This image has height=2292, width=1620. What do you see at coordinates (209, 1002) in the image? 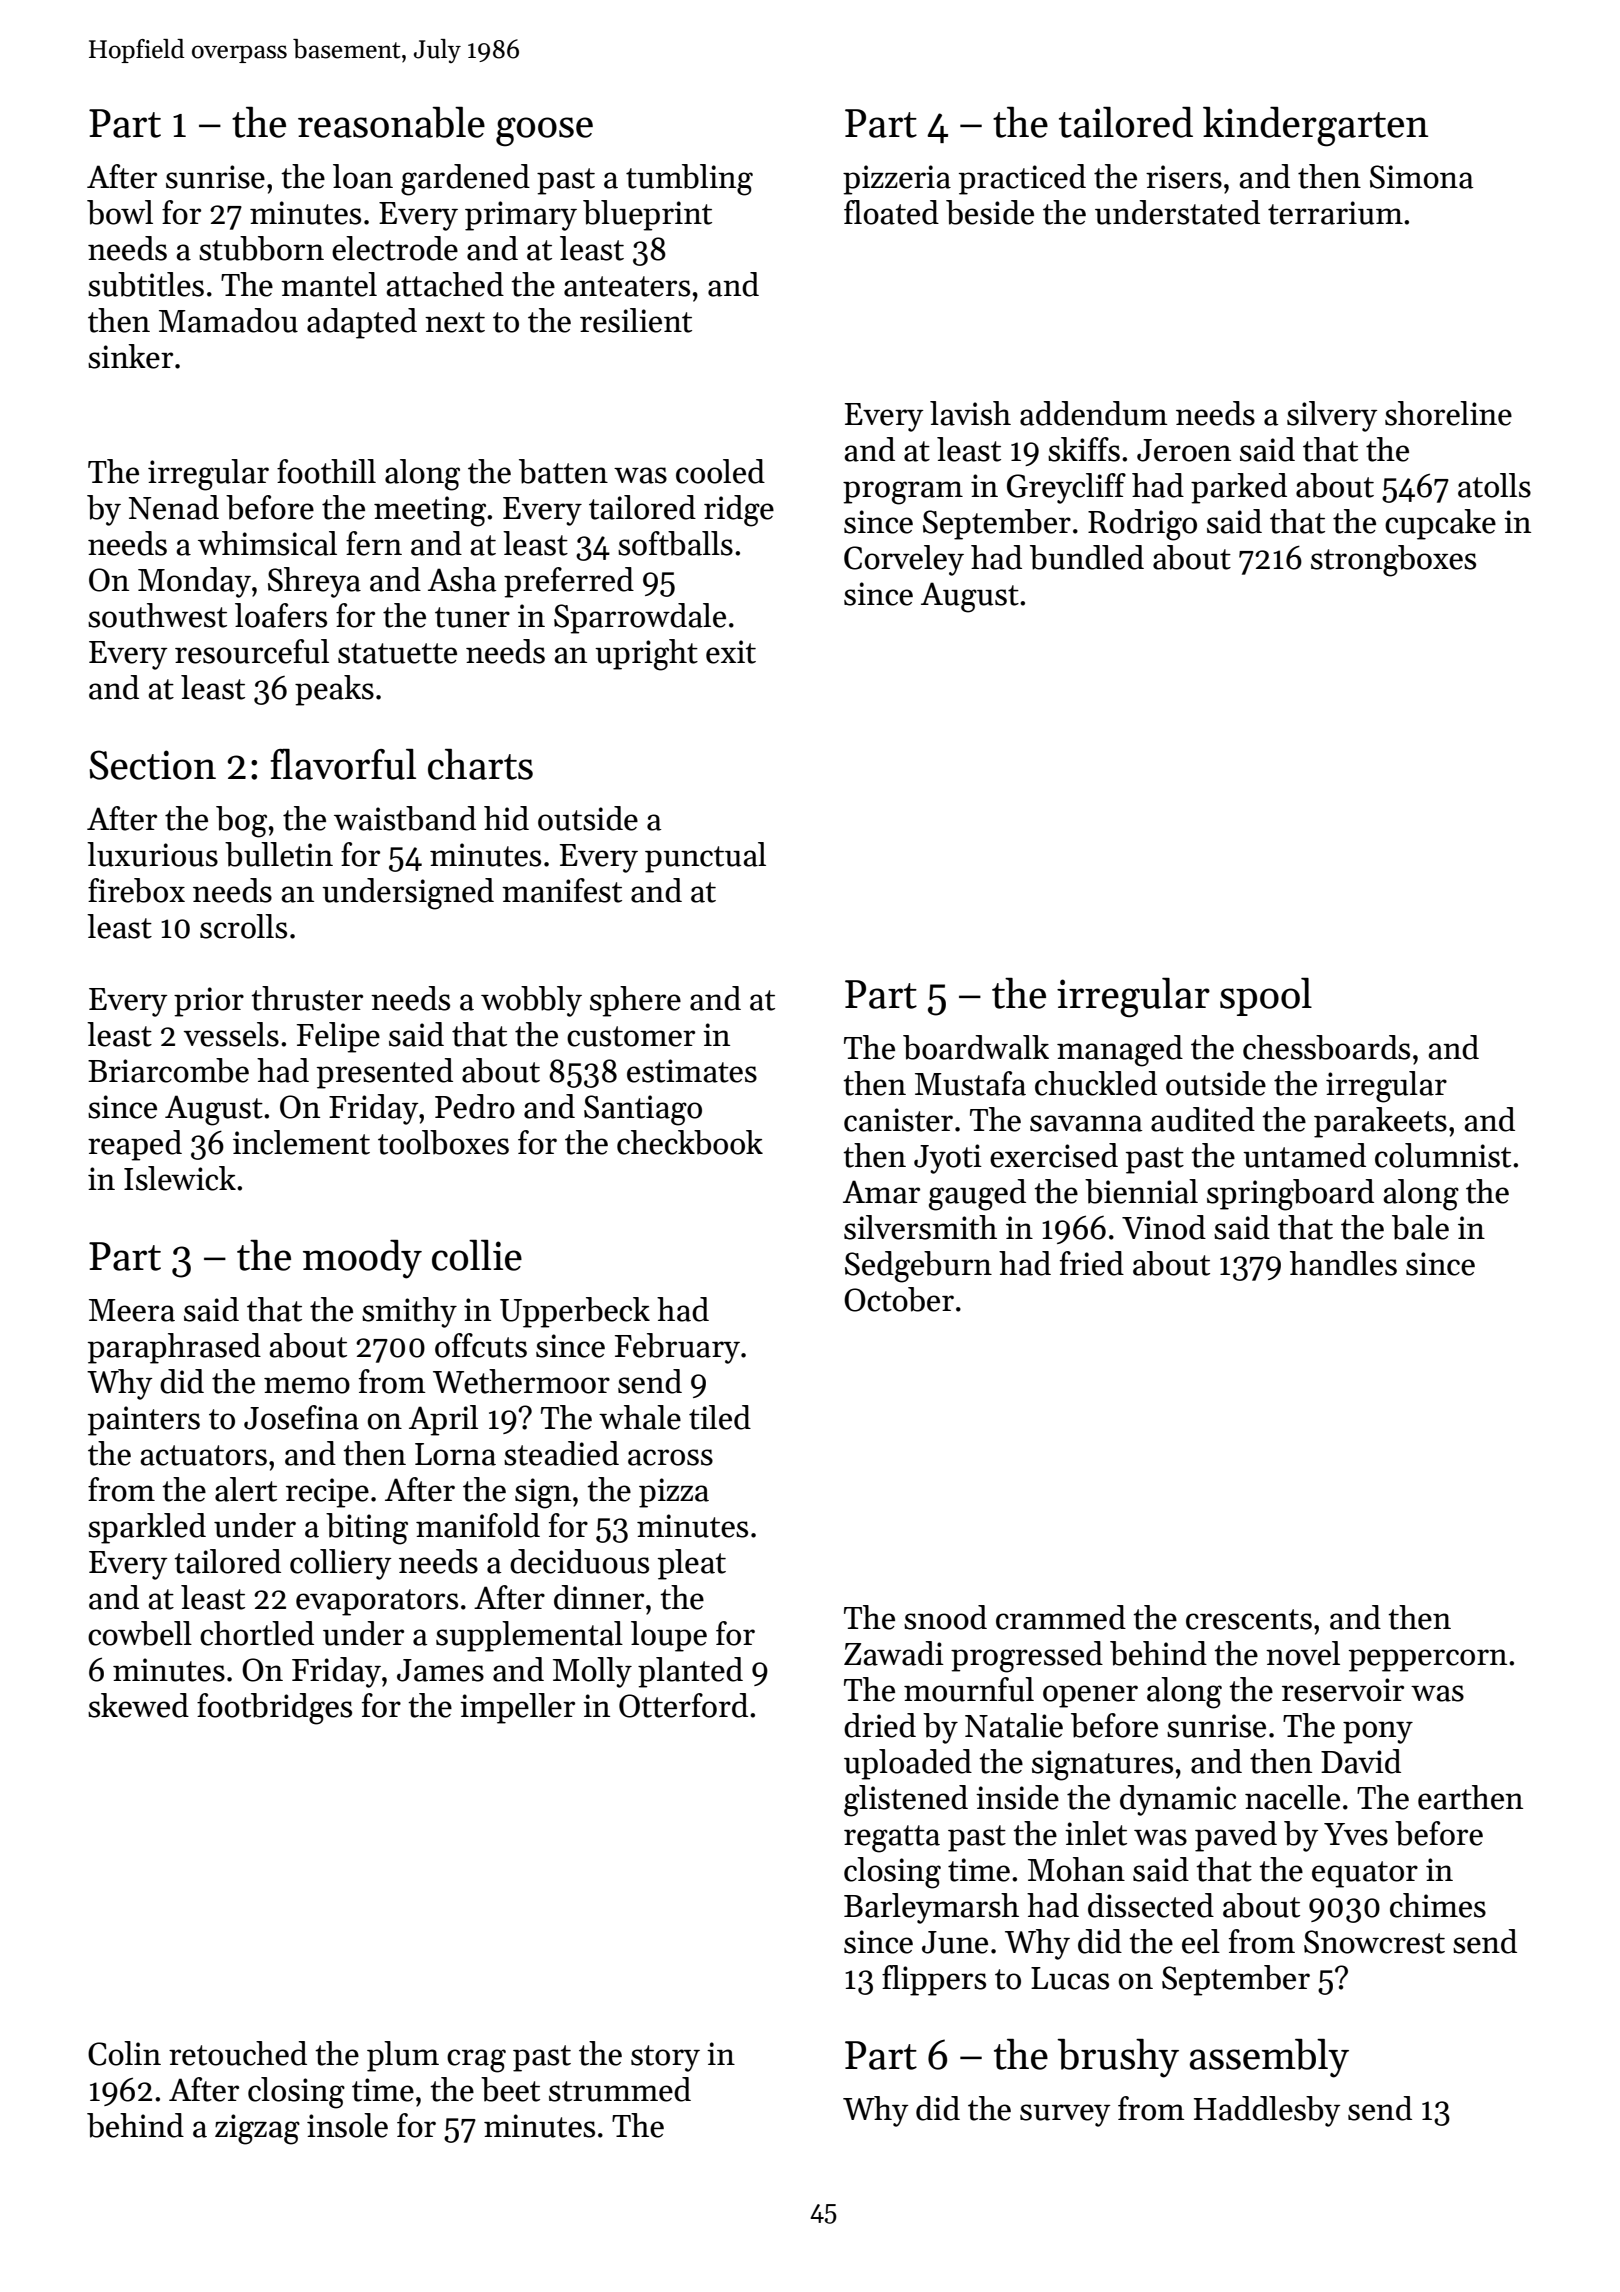
I see `prior` at bounding box center [209, 1002].
